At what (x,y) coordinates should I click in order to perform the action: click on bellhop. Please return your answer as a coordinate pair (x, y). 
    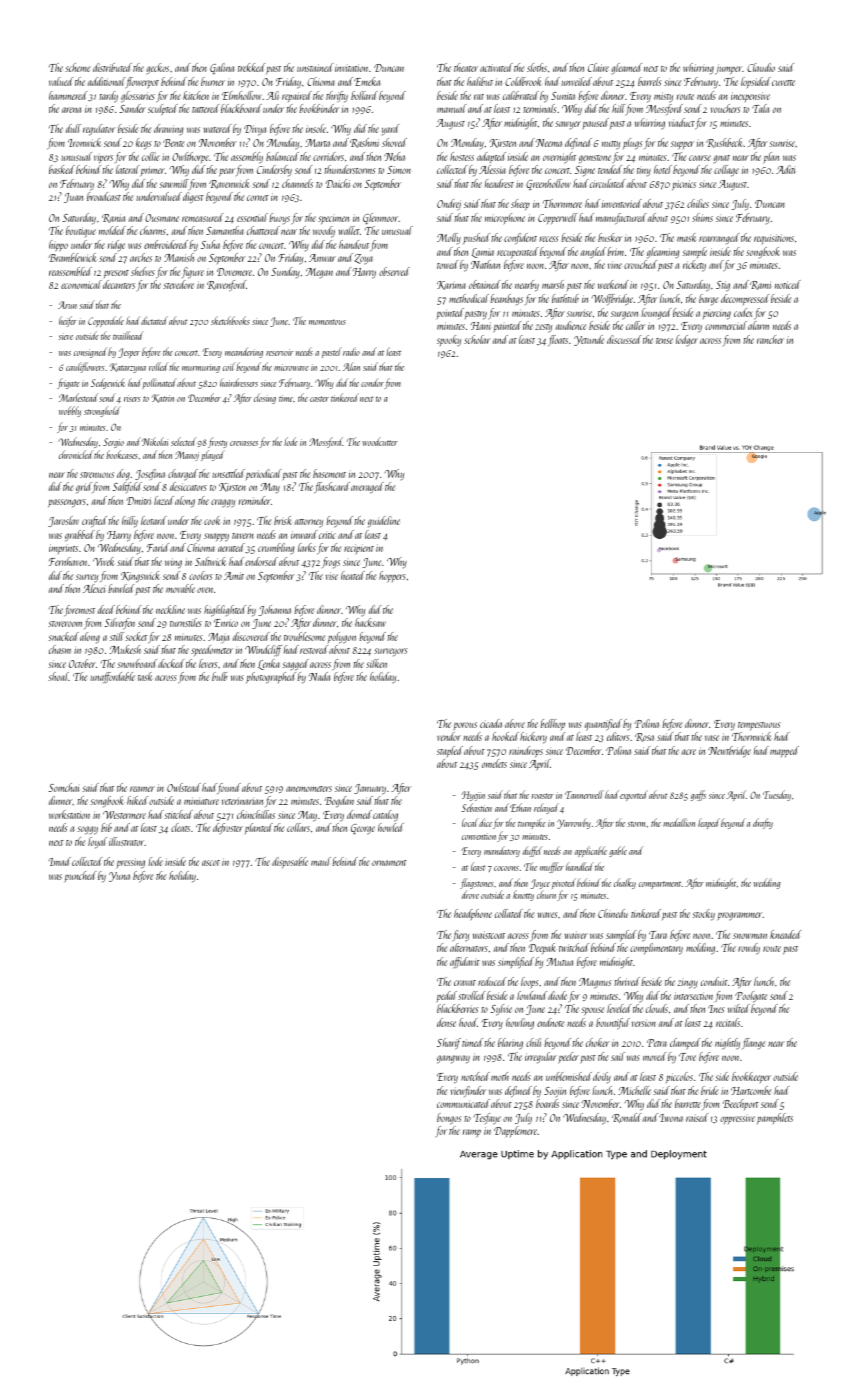
    Looking at the image, I should click on (552, 724).
